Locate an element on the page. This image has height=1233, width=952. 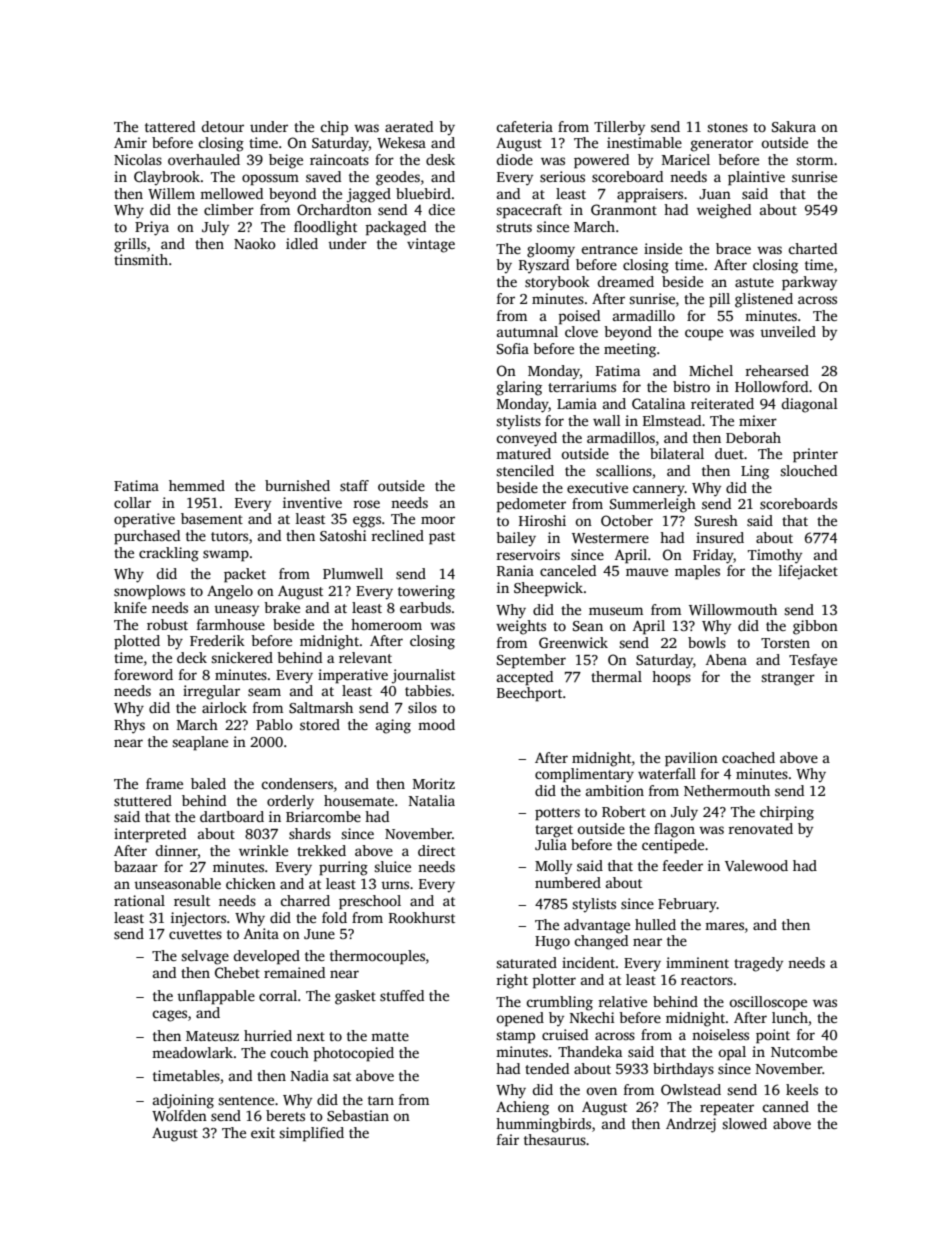
brace is located at coordinates (733, 248).
